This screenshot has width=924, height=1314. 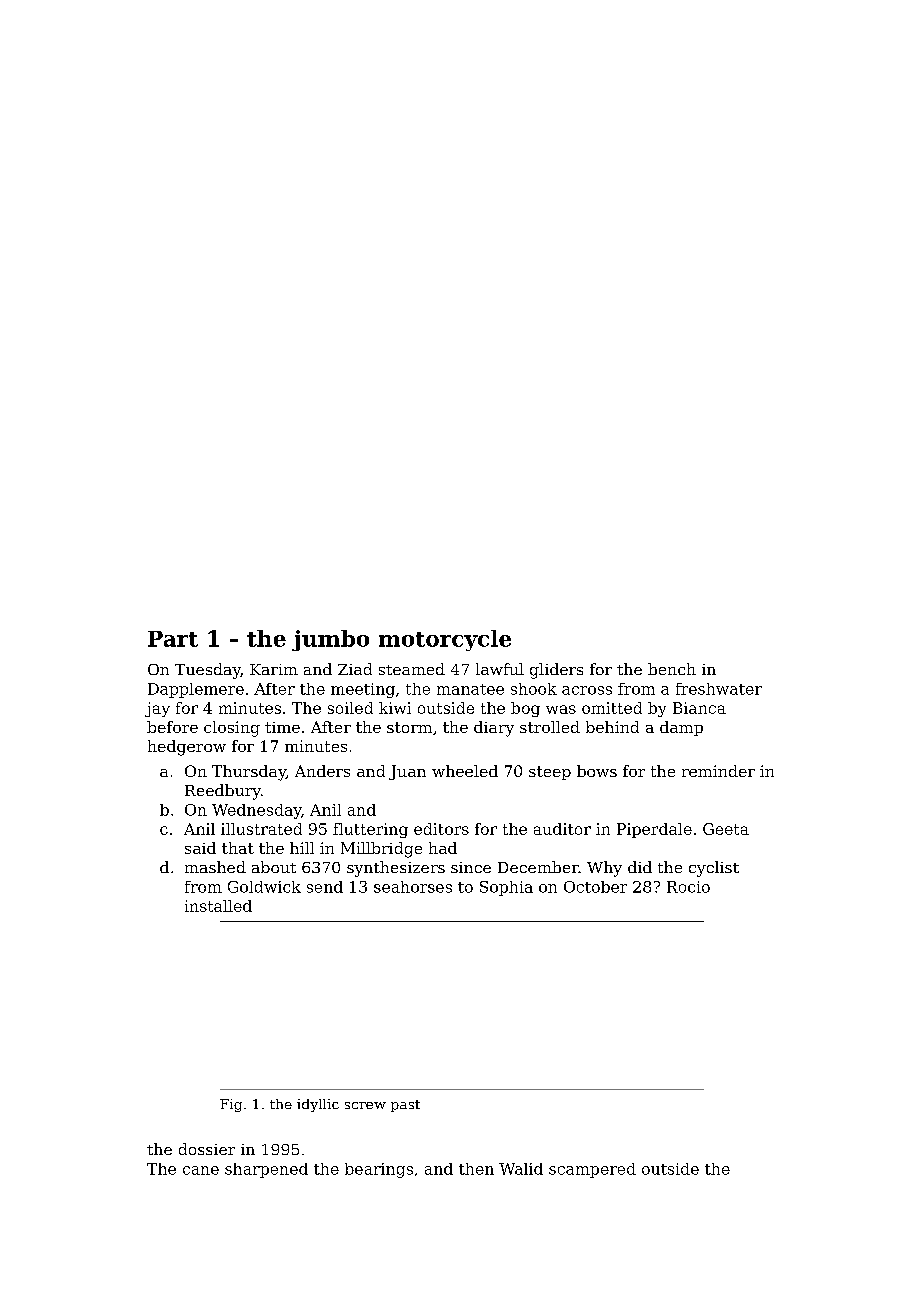 What do you see at coordinates (719, 689) in the screenshot?
I see `freshwater` at bounding box center [719, 689].
